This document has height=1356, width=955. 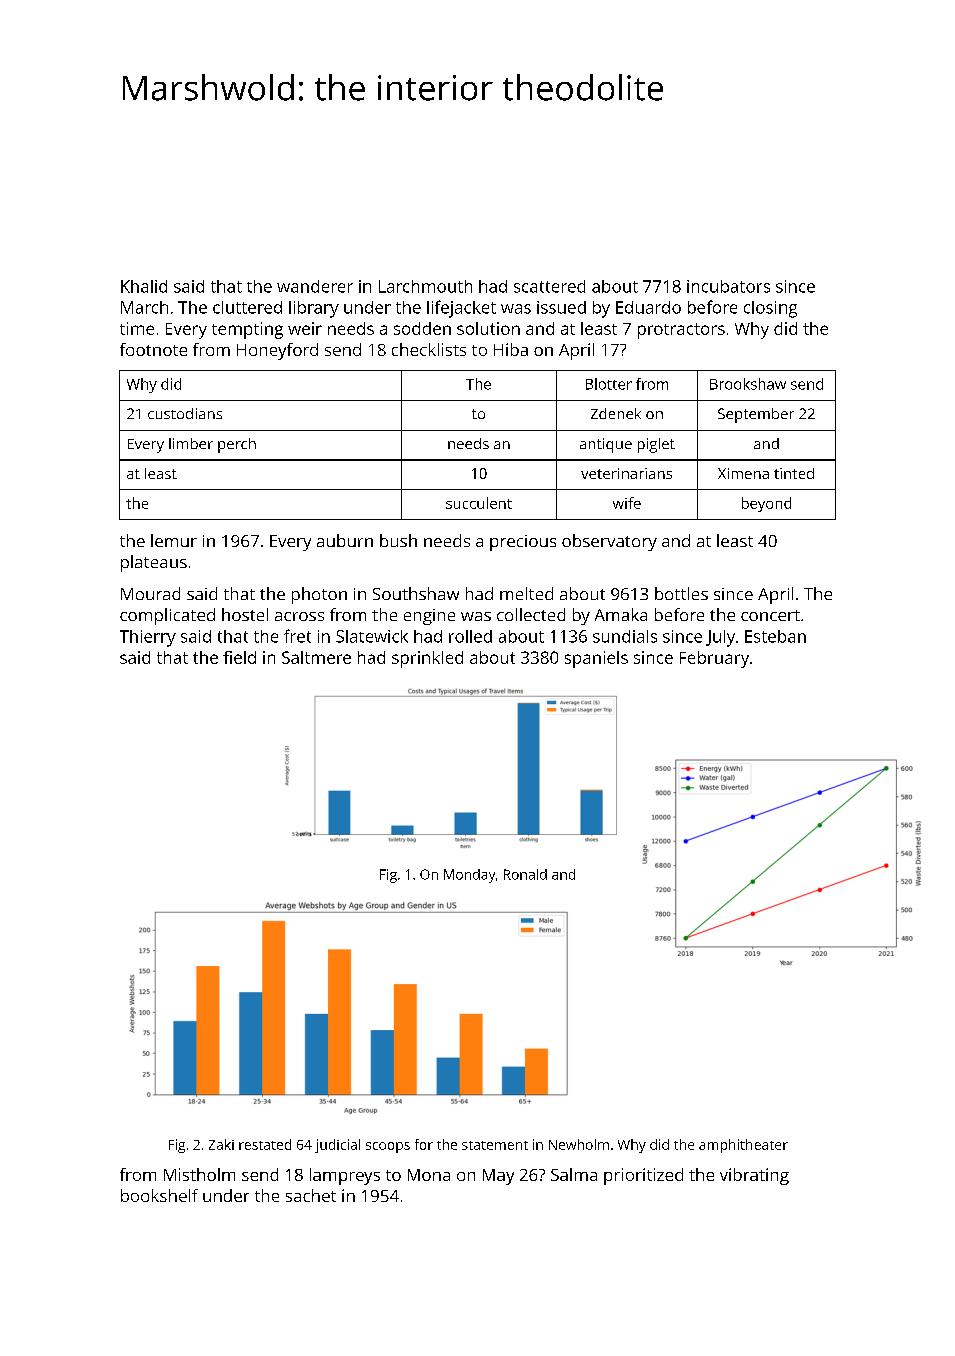 What do you see at coordinates (153, 349) in the document?
I see `footnote` at bounding box center [153, 349].
